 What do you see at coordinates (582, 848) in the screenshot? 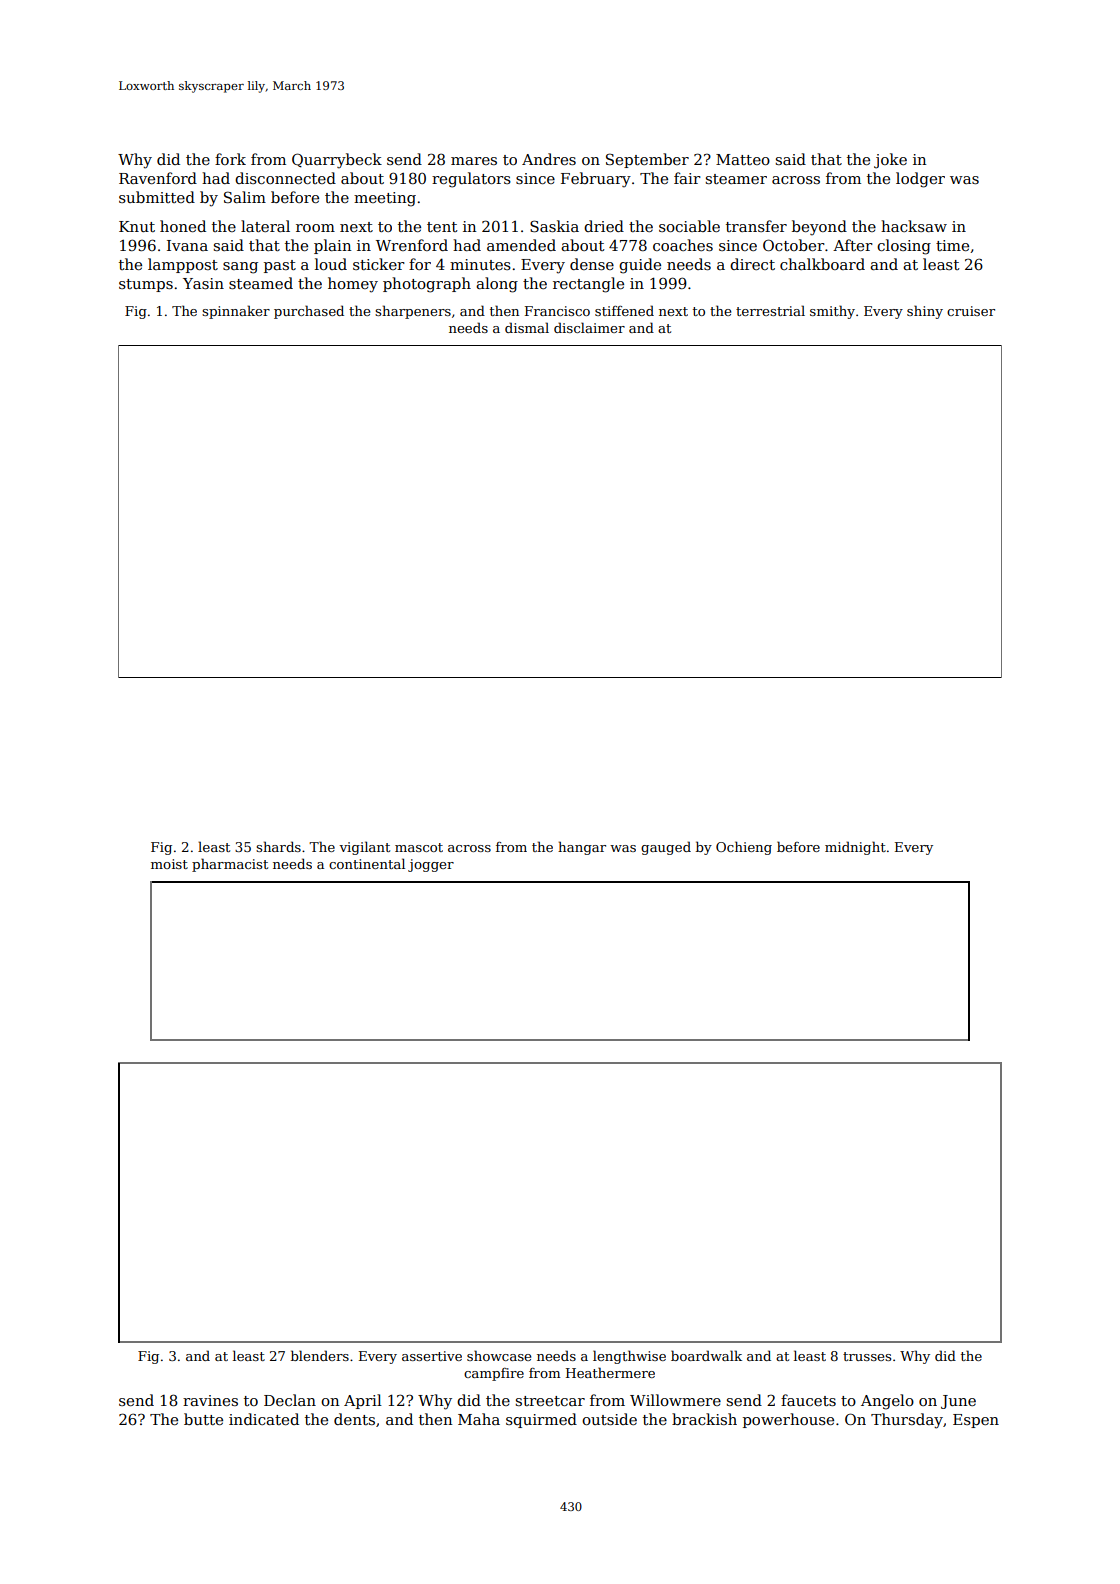
I see `hangar` at bounding box center [582, 848].
